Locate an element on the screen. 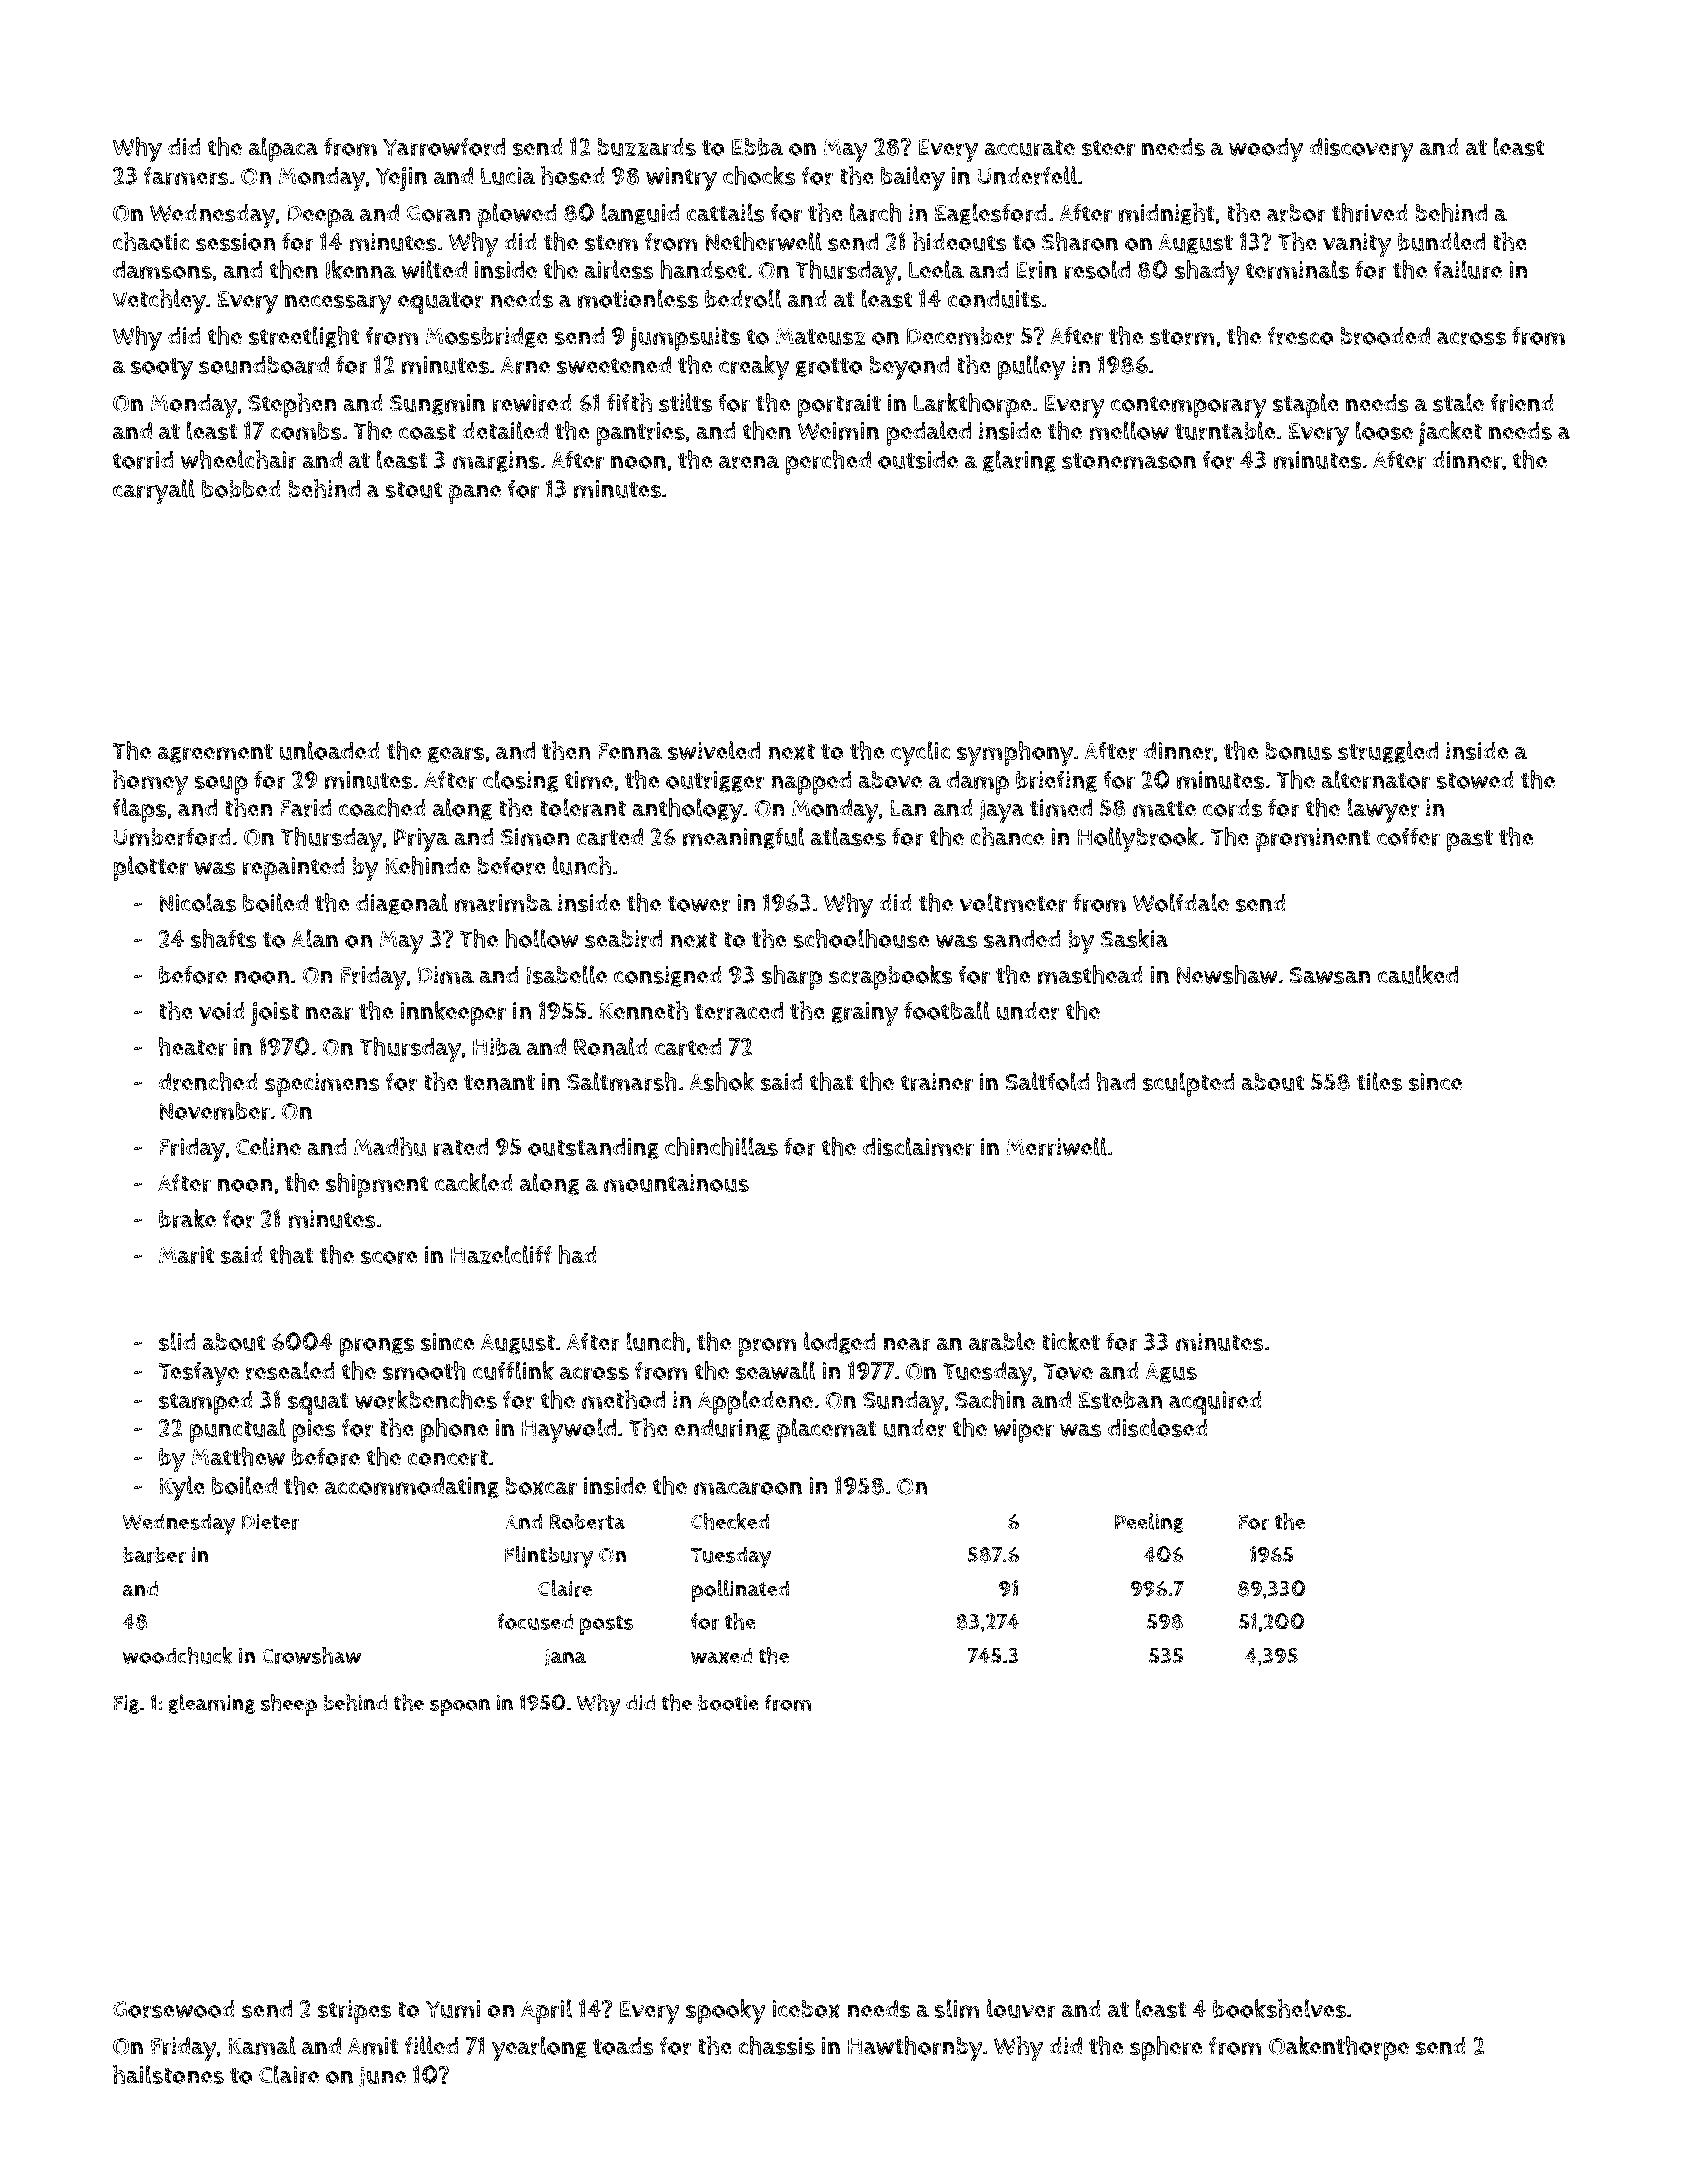  Merriwell is located at coordinates (1056, 1146).
